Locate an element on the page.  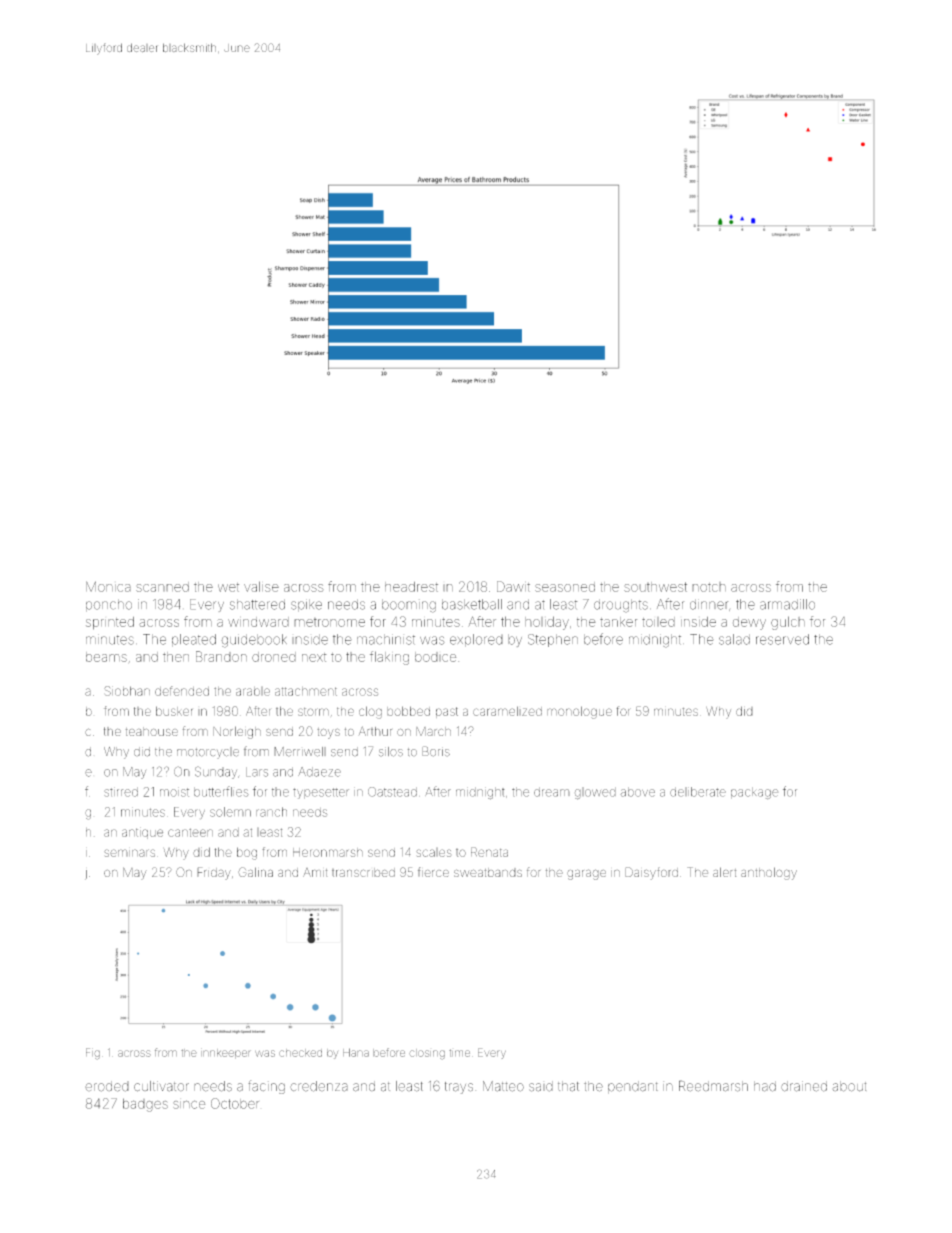
windward is located at coordinates (258, 622).
